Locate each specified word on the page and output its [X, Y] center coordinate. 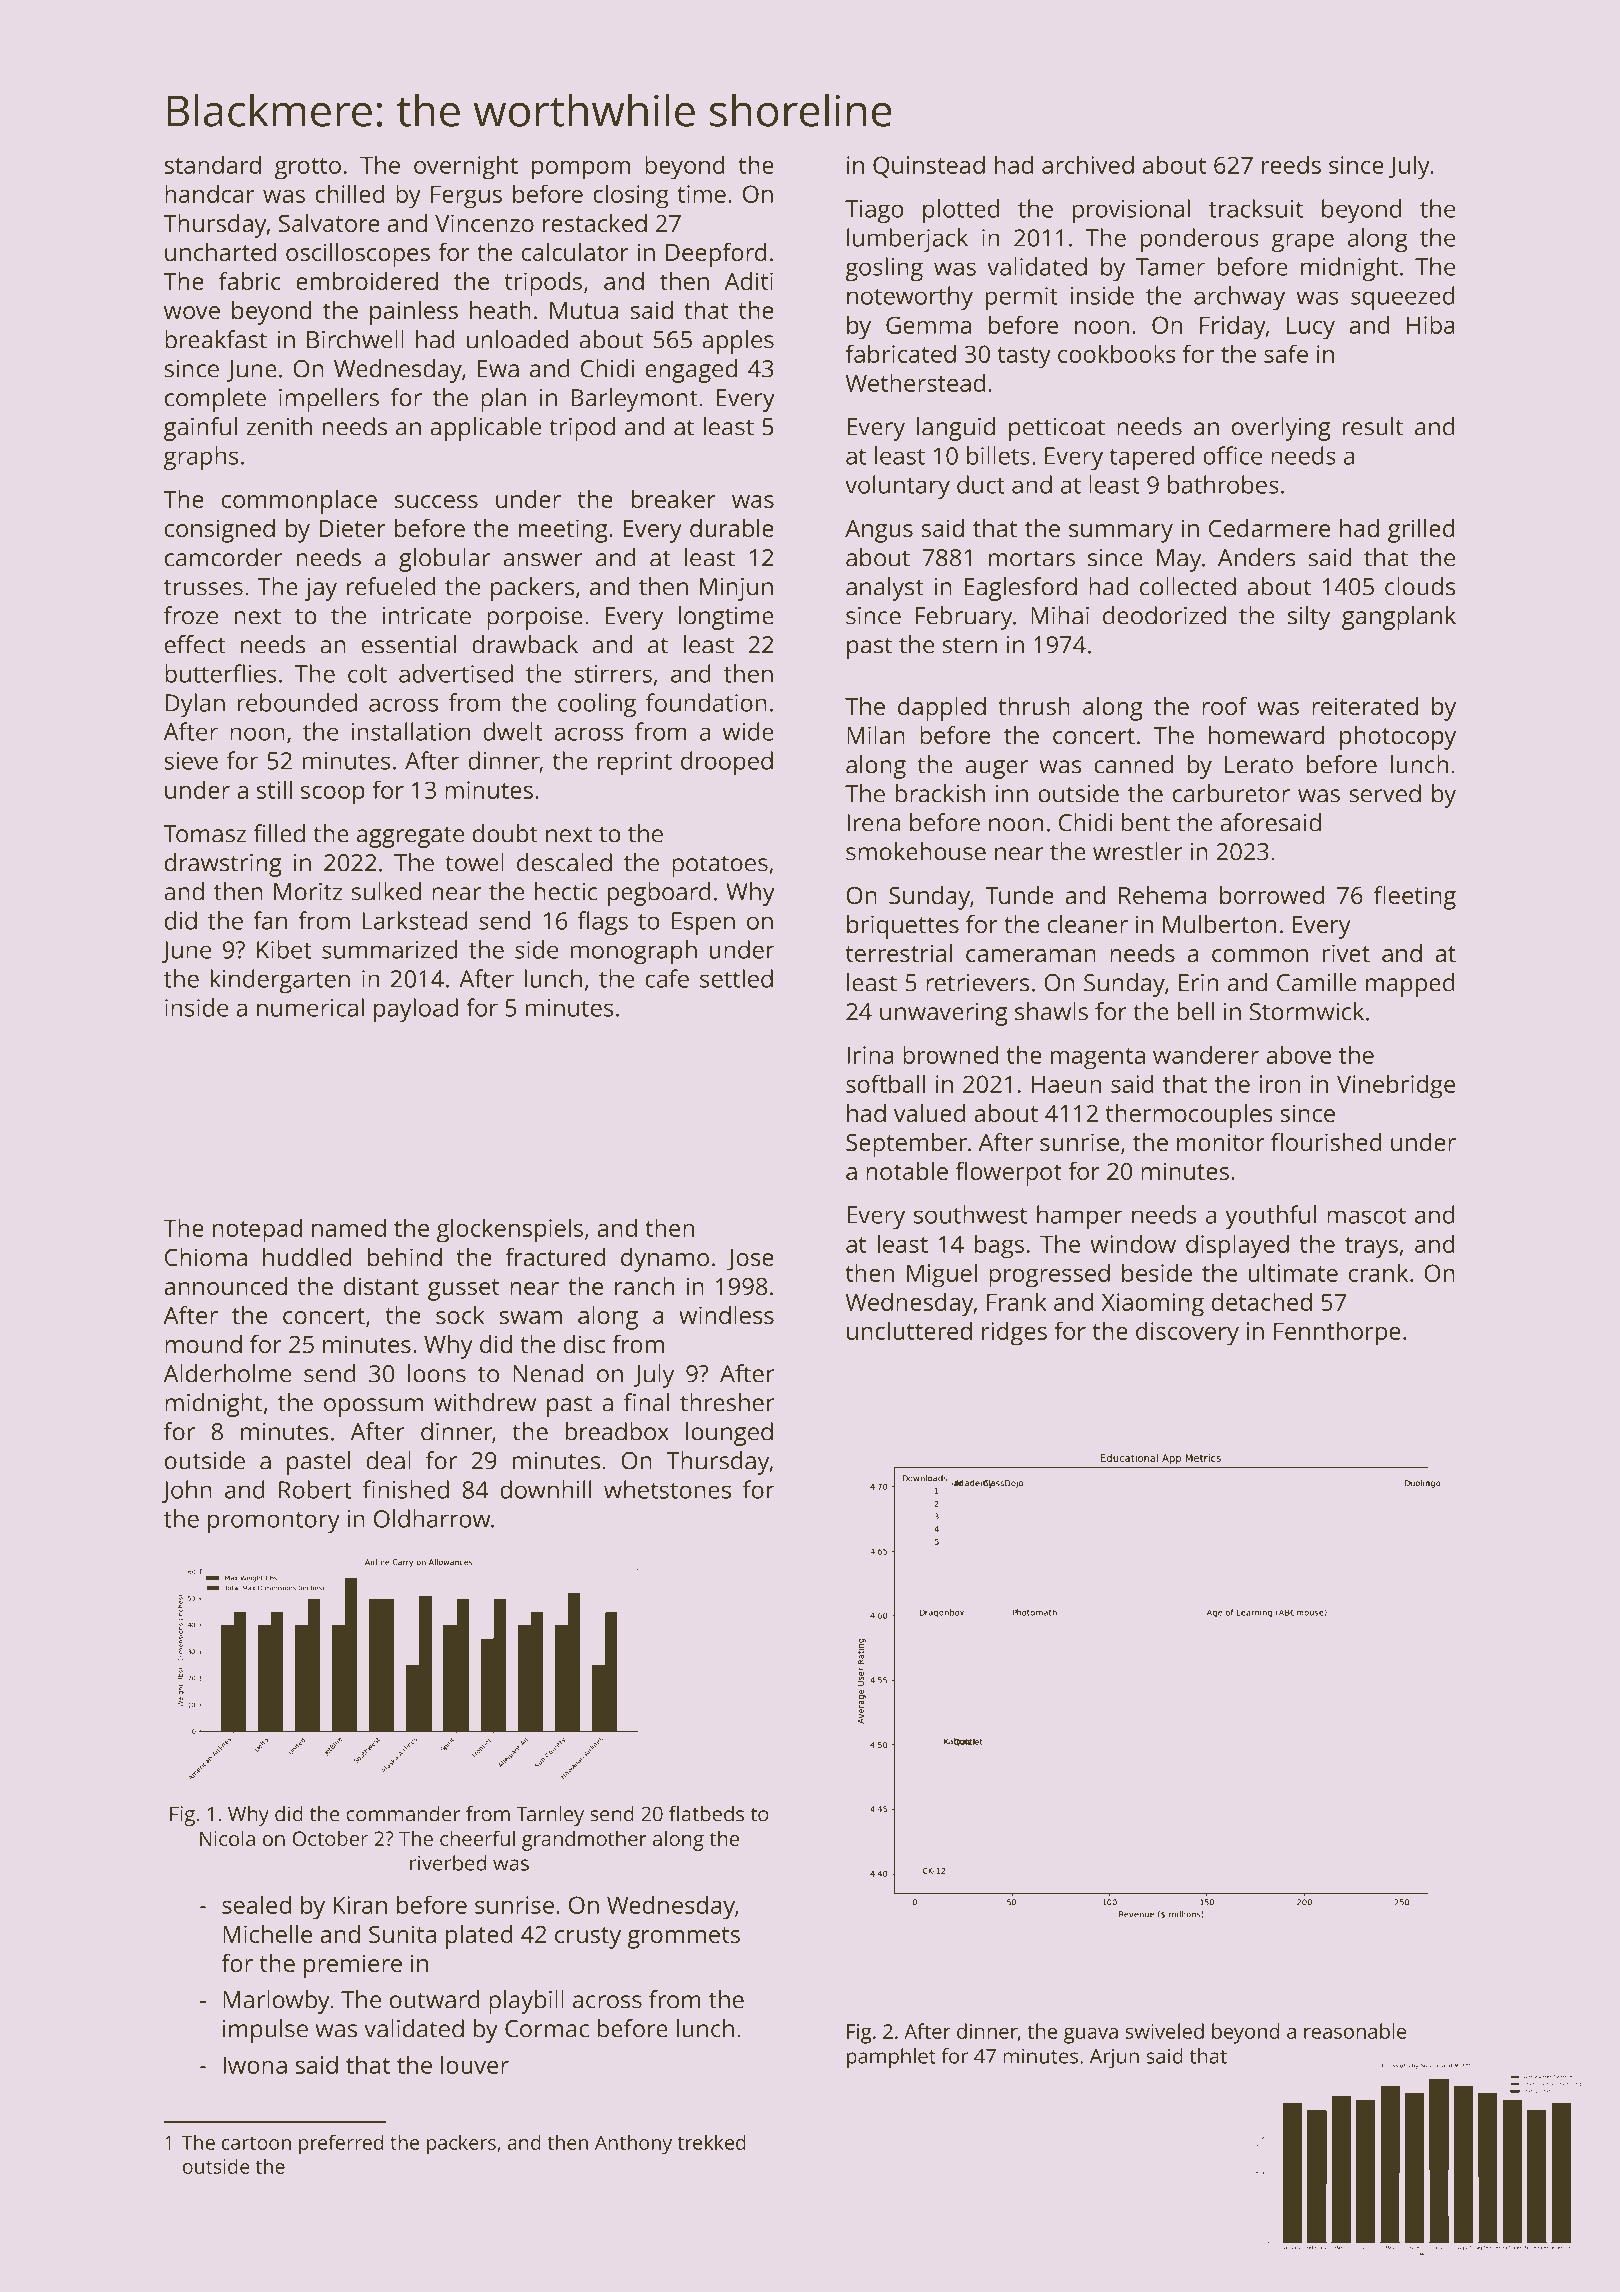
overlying [1281, 429]
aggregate [410, 837]
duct [981, 484]
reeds [1291, 164]
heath [500, 310]
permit [1022, 298]
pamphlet [891, 2058]
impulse [265, 2031]
